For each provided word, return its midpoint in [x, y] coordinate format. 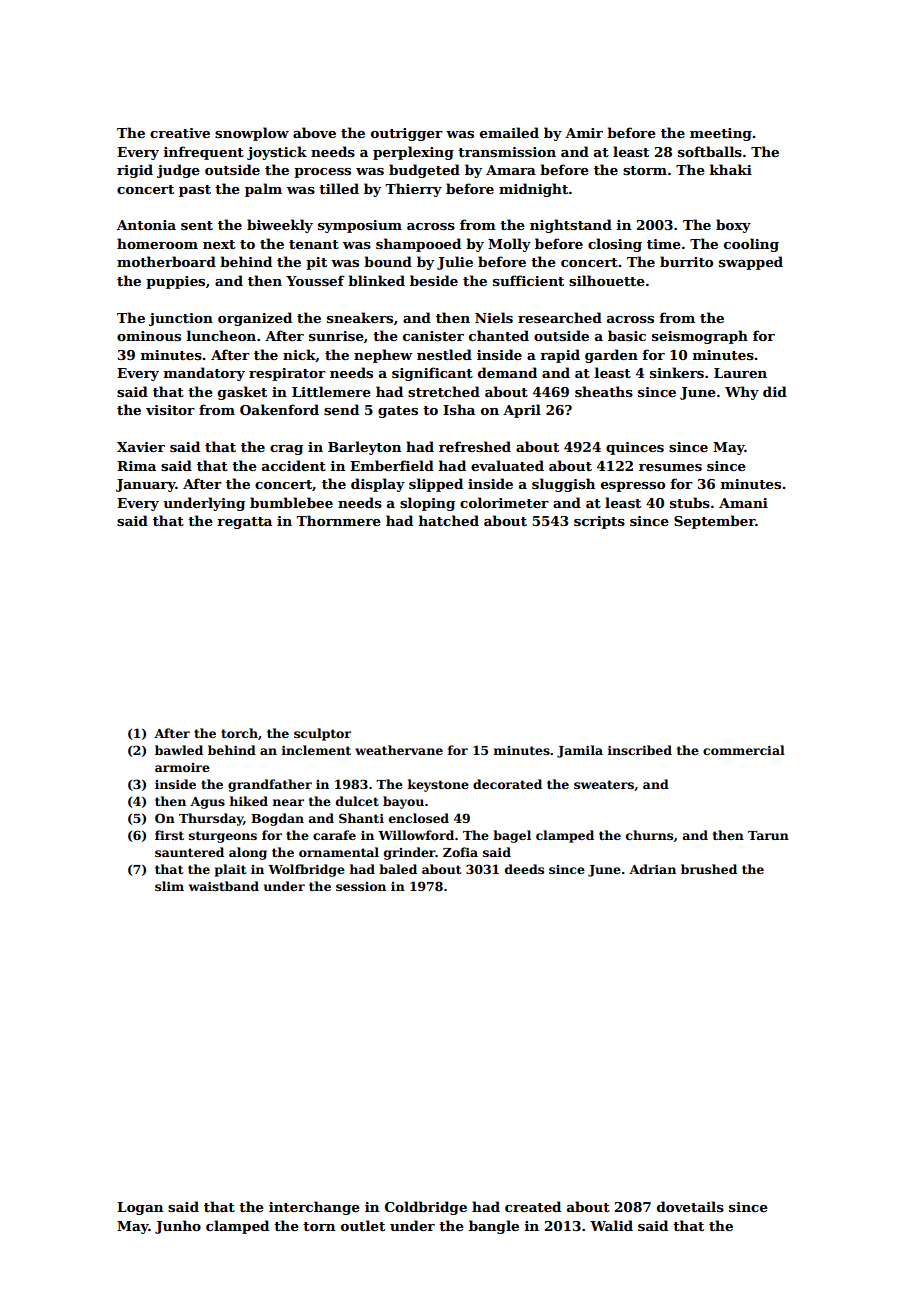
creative [180, 133]
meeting [721, 134]
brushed [709, 869]
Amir [584, 133]
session [361, 886]
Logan [140, 1208]
